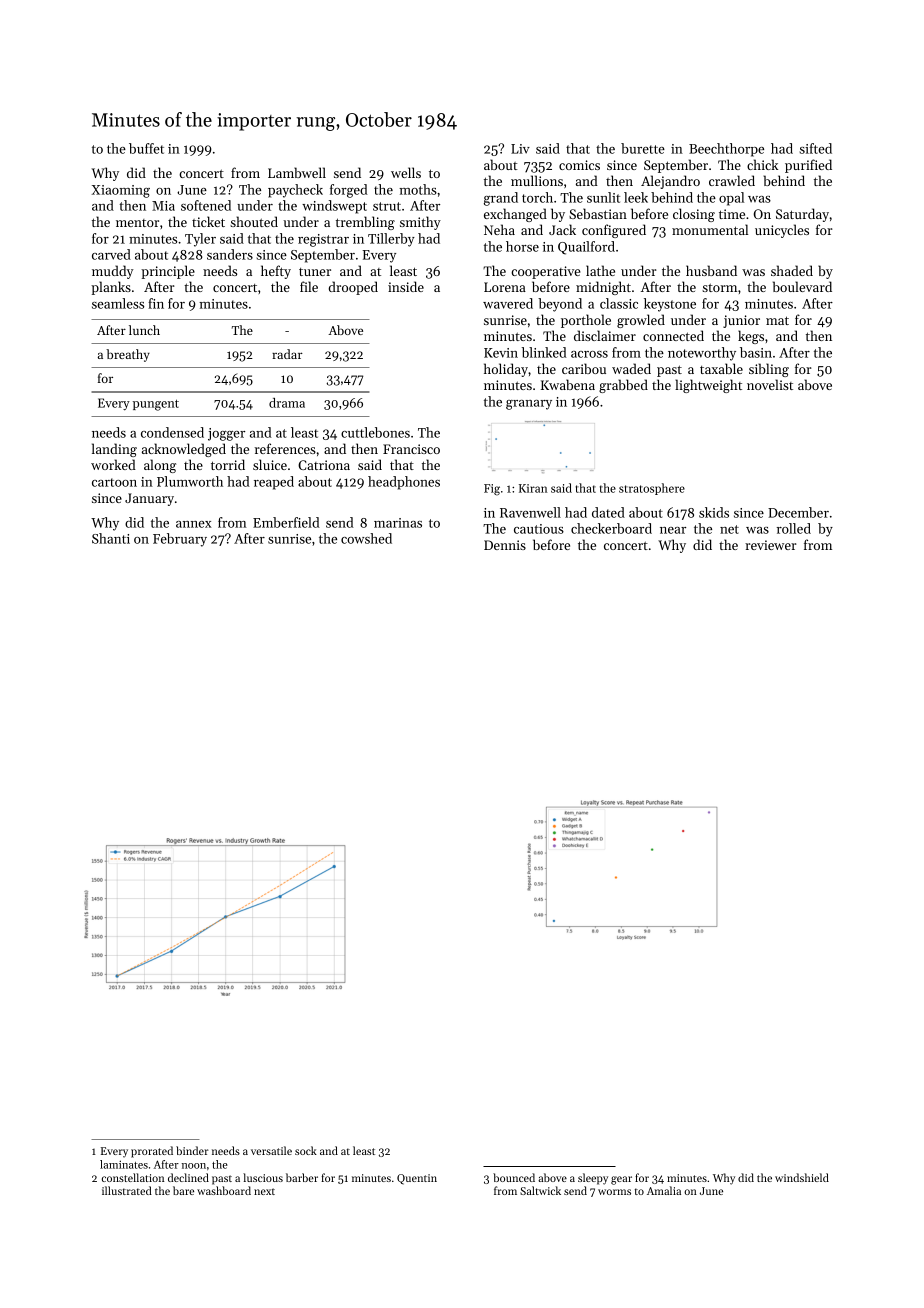 This document has height=1308, width=924. What do you see at coordinates (593, 1179) in the document?
I see `sleepy` at bounding box center [593, 1179].
